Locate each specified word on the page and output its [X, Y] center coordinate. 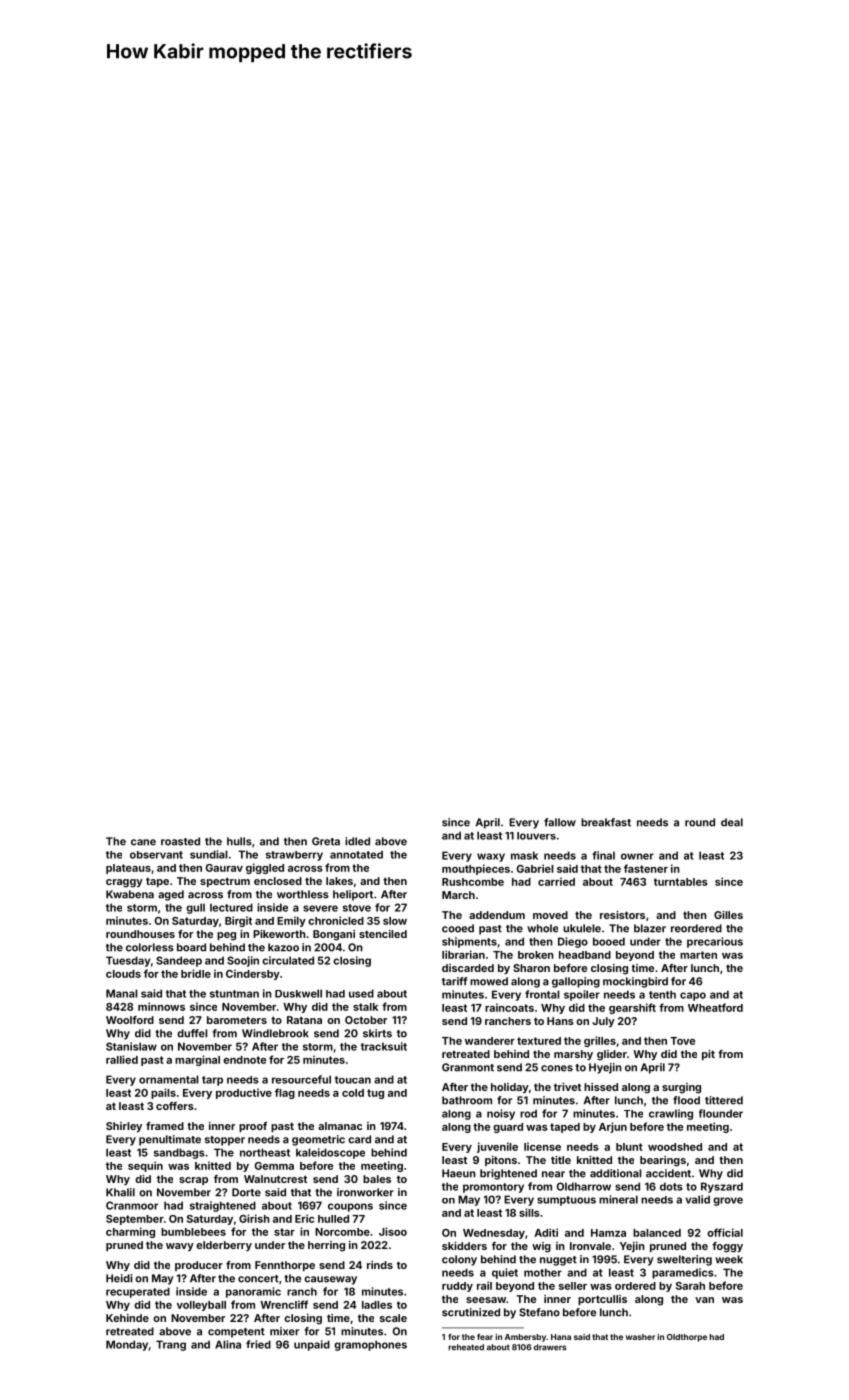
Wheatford [715, 1007]
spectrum [225, 882]
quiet [505, 1273]
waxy [491, 857]
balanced [657, 1233]
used [361, 993]
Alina [228, 1344]
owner [637, 856]
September [135, 1220]
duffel [192, 1033]
